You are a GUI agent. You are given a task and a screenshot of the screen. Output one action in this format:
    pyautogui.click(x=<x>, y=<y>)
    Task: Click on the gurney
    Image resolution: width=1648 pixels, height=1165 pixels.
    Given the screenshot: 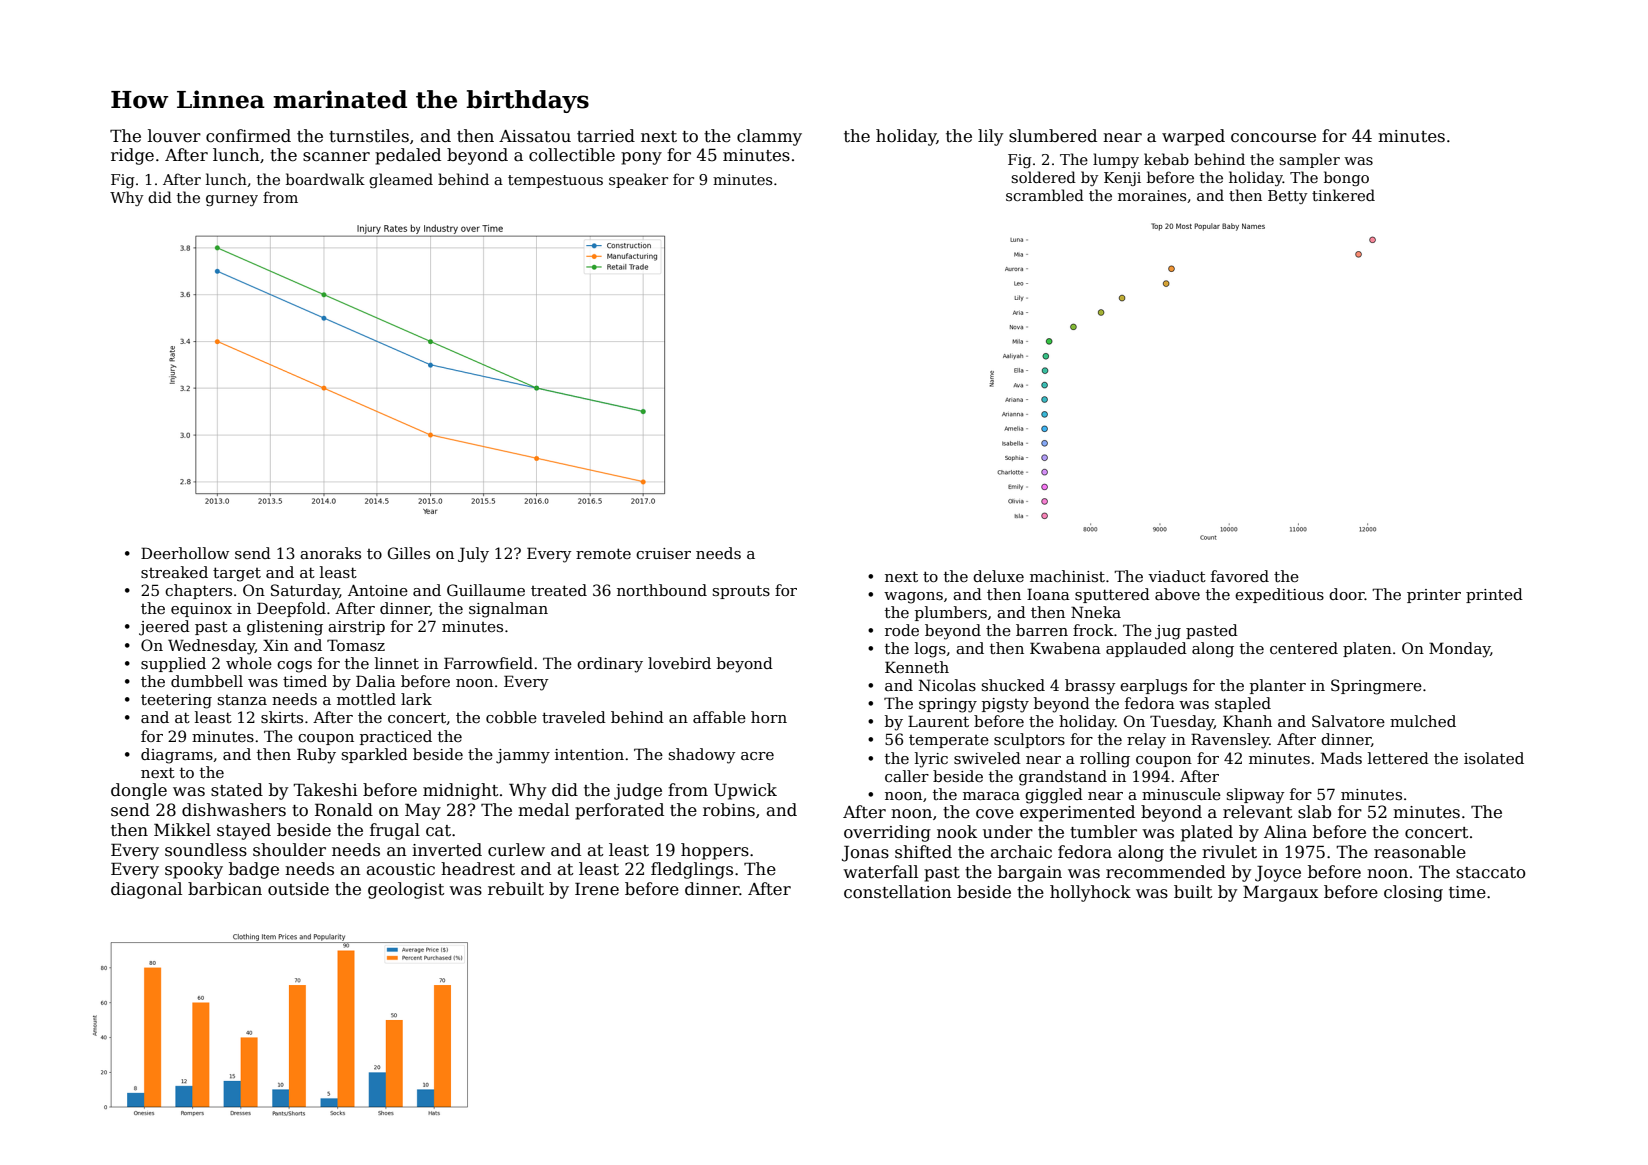 What is the action you would take?
    pyautogui.click(x=232, y=200)
